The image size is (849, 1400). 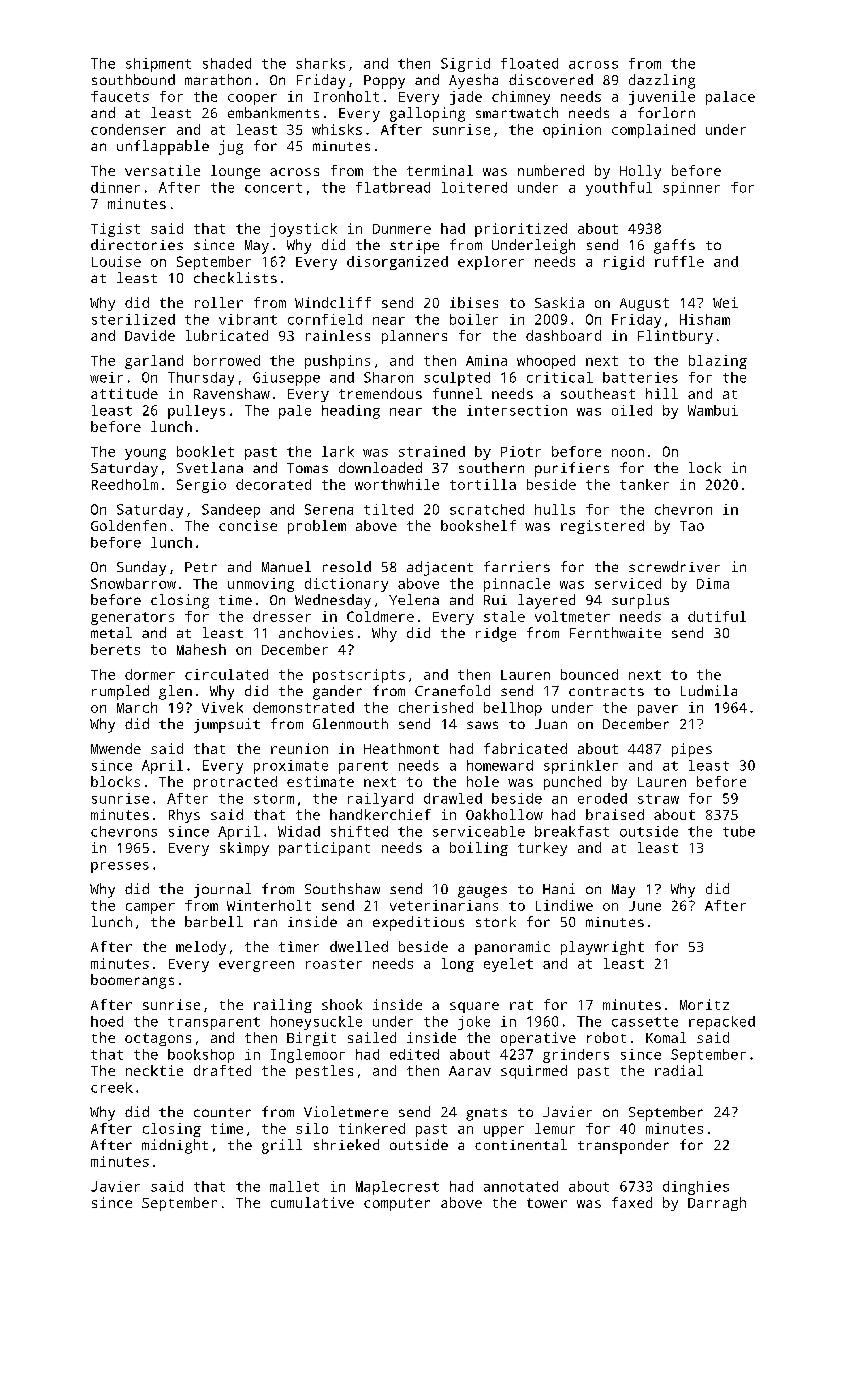 I want to click on shrieked, so click(x=346, y=1144).
